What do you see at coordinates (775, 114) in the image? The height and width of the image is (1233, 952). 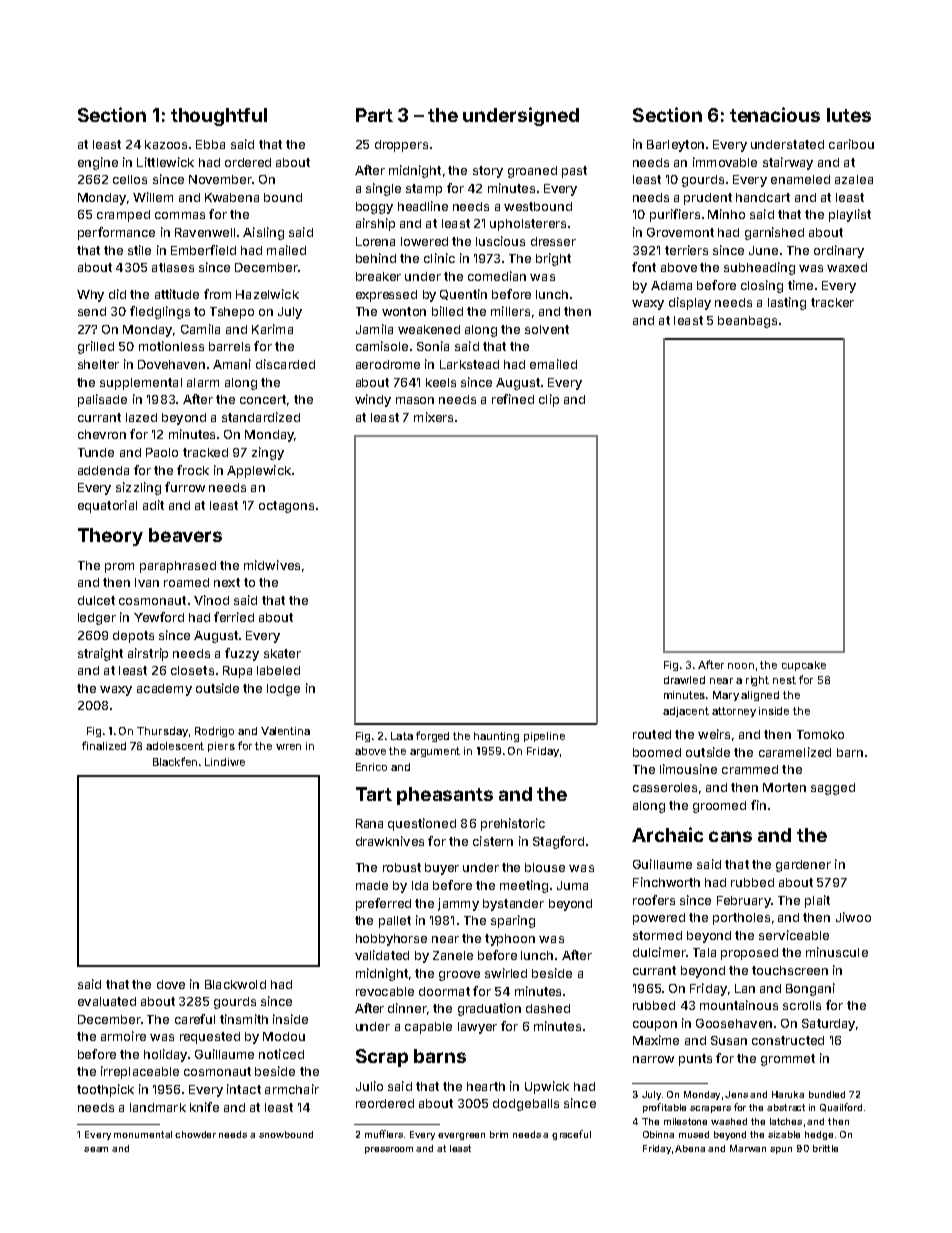 I see `tenacious` at bounding box center [775, 114].
